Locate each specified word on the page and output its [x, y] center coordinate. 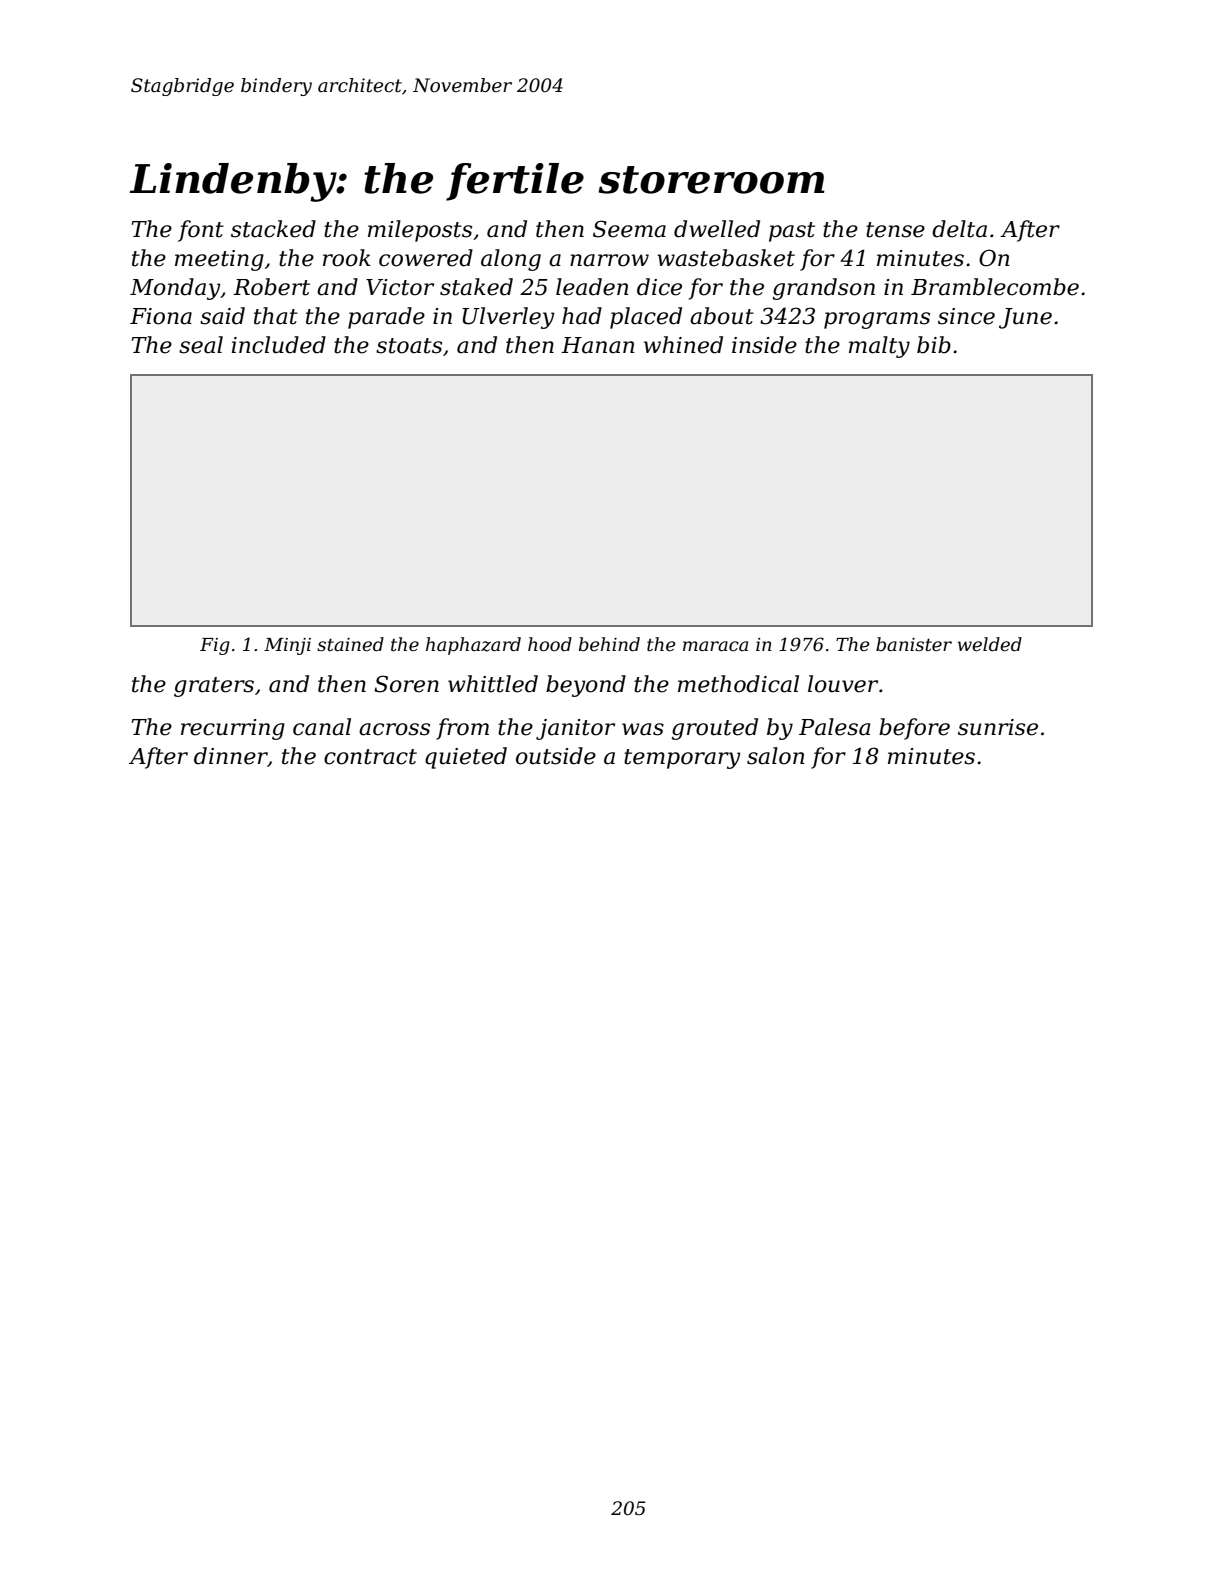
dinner [231, 757]
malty [879, 347]
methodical [738, 684]
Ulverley [508, 318]
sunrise [998, 727]
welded [990, 644]
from [462, 729]
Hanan [598, 345]
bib [934, 345]
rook [347, 258]
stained [350, 644]
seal [201, 345]
